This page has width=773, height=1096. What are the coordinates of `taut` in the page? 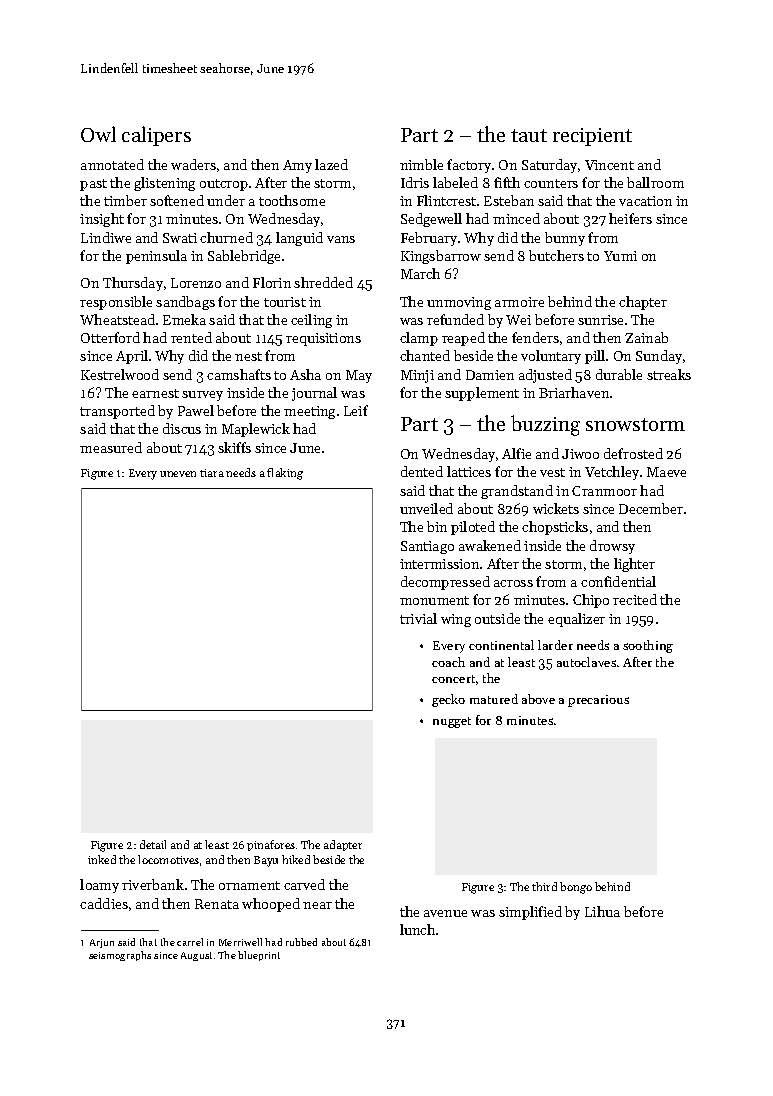 It's located at (529, 135).
